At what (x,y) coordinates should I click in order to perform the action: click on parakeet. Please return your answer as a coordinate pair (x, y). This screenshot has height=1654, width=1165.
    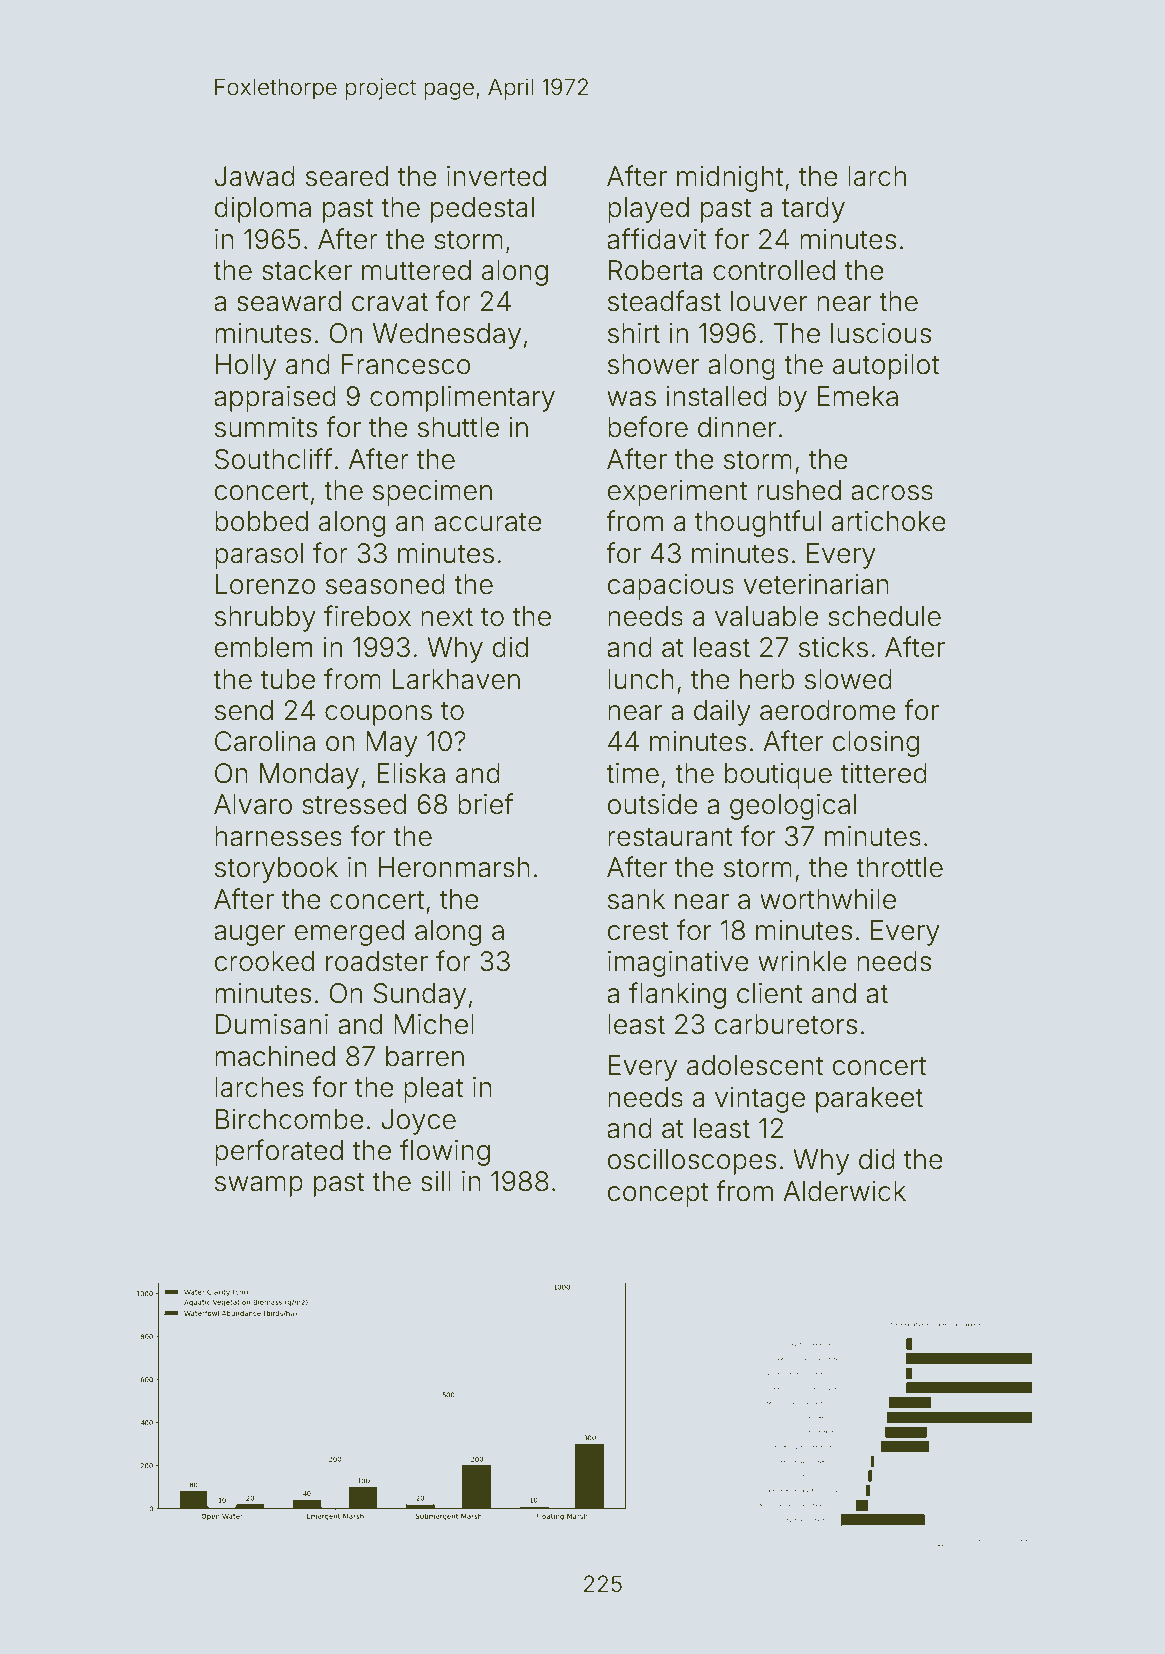
    Looking at the image, I should click on (869, 1100).
